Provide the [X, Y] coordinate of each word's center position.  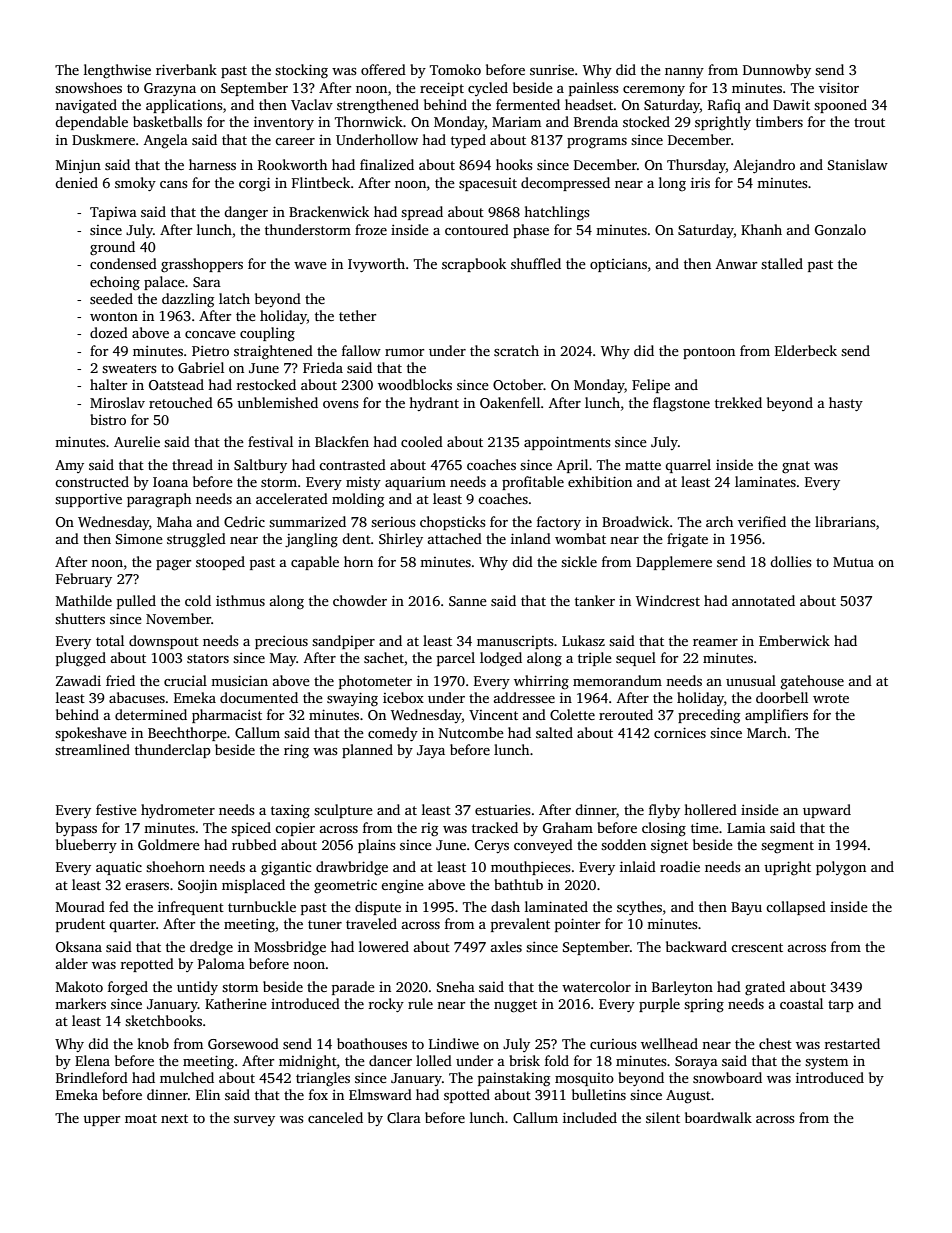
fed [119, 906]
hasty [846, 404]
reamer [715, 642]
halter [108, 384]
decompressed [565, 184]
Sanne [468, 601]
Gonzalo [840, 229]
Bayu [746, 908]
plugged [81, 659]
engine [402, 886]
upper [101, 1121]
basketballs [167, 121]
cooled [422, 441]
